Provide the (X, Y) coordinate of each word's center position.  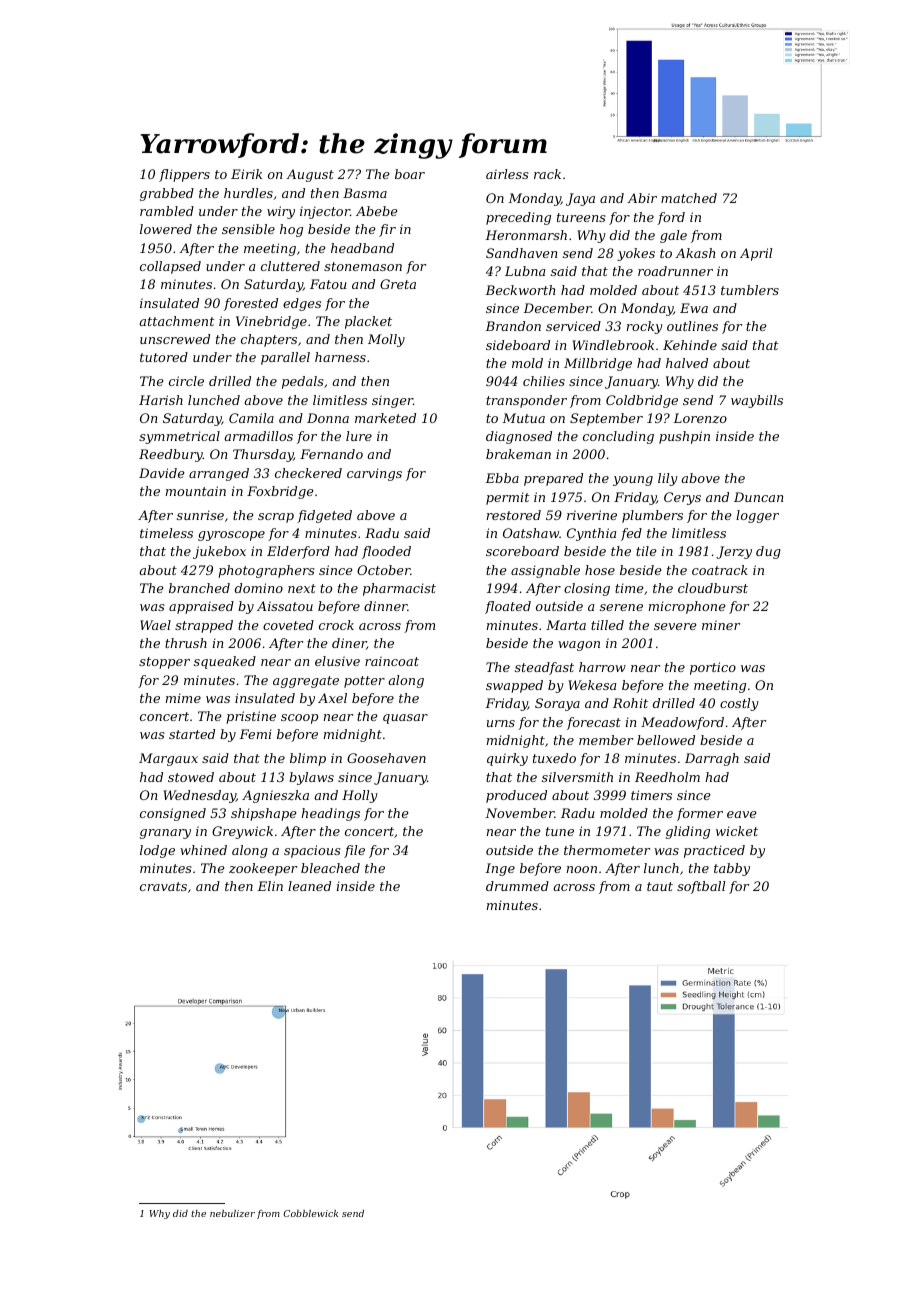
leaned (309, 886)
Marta (566, 625)
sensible (248, 229)
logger (757, 516)
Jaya (580, 199)
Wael (155, 625)
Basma (365, 193)
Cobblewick (310, 1213)
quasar (405, 719)
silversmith (577, 777)
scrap (276, 518)
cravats (163, 886)
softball (701, 887)
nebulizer (232, 1213)
